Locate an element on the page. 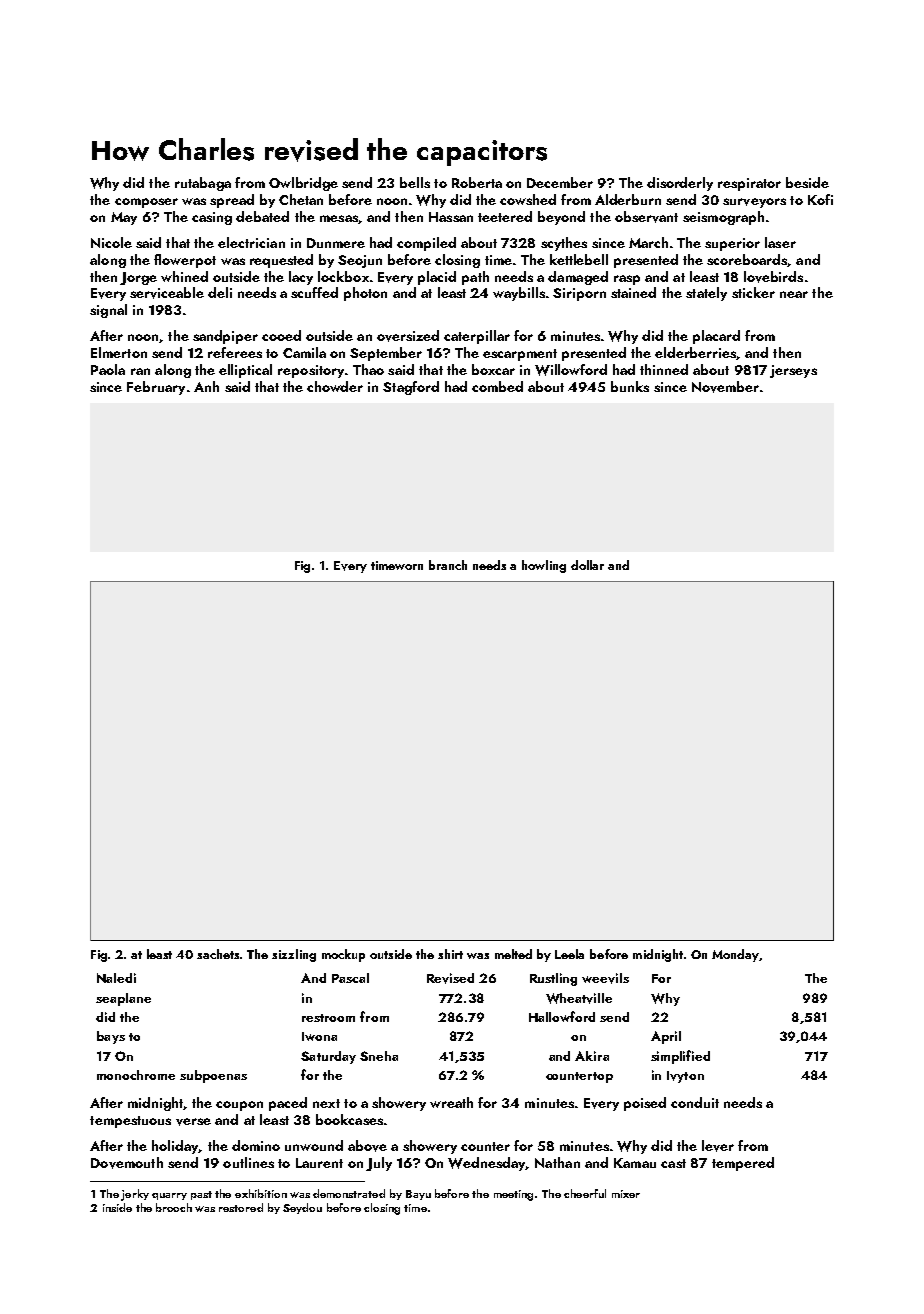 The image size is (924, 1314). howling is located at coordinates (544, 566).
